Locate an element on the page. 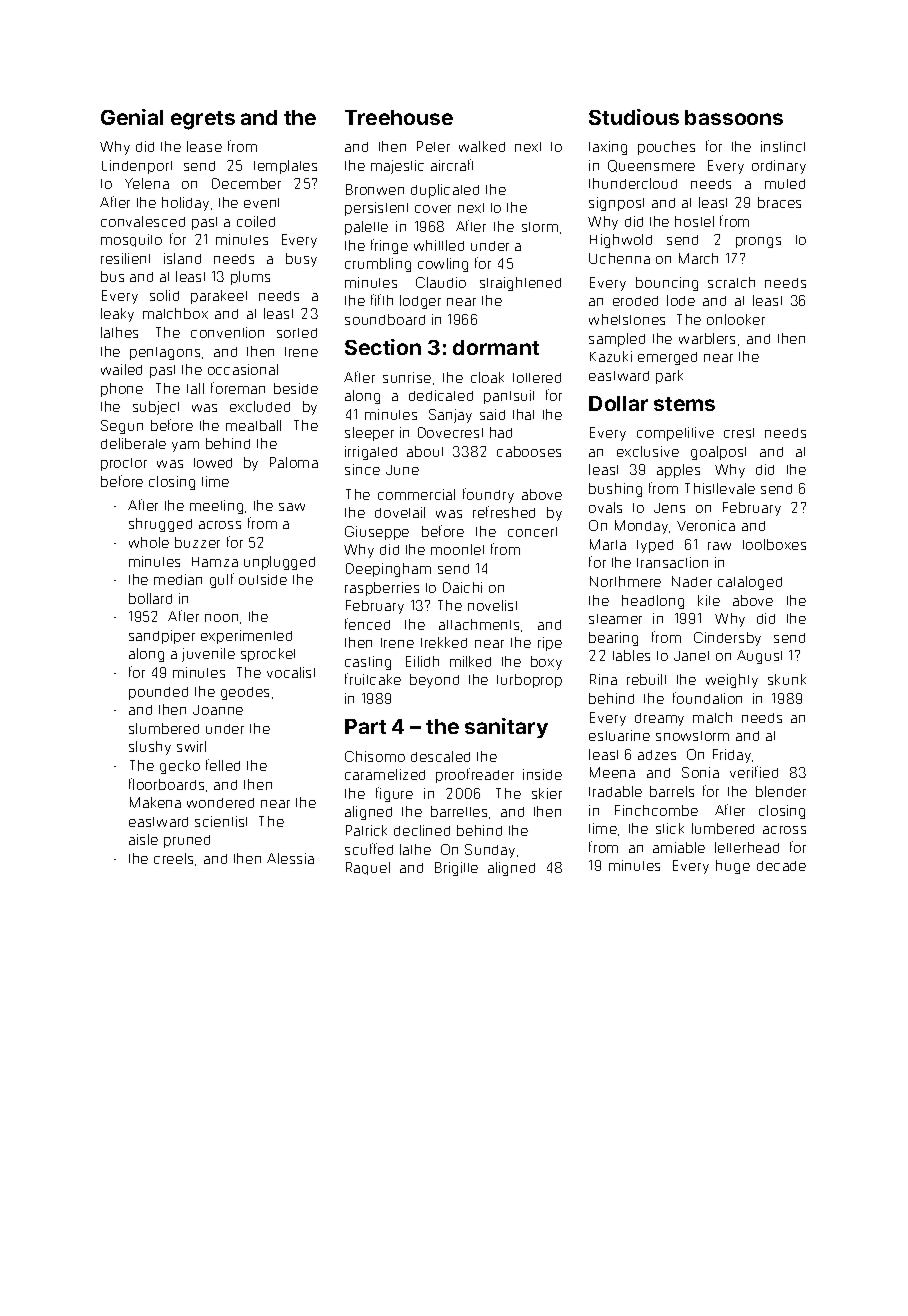 This document has height=1316, width=908. Raquel is located at coordinates (368, 868).
